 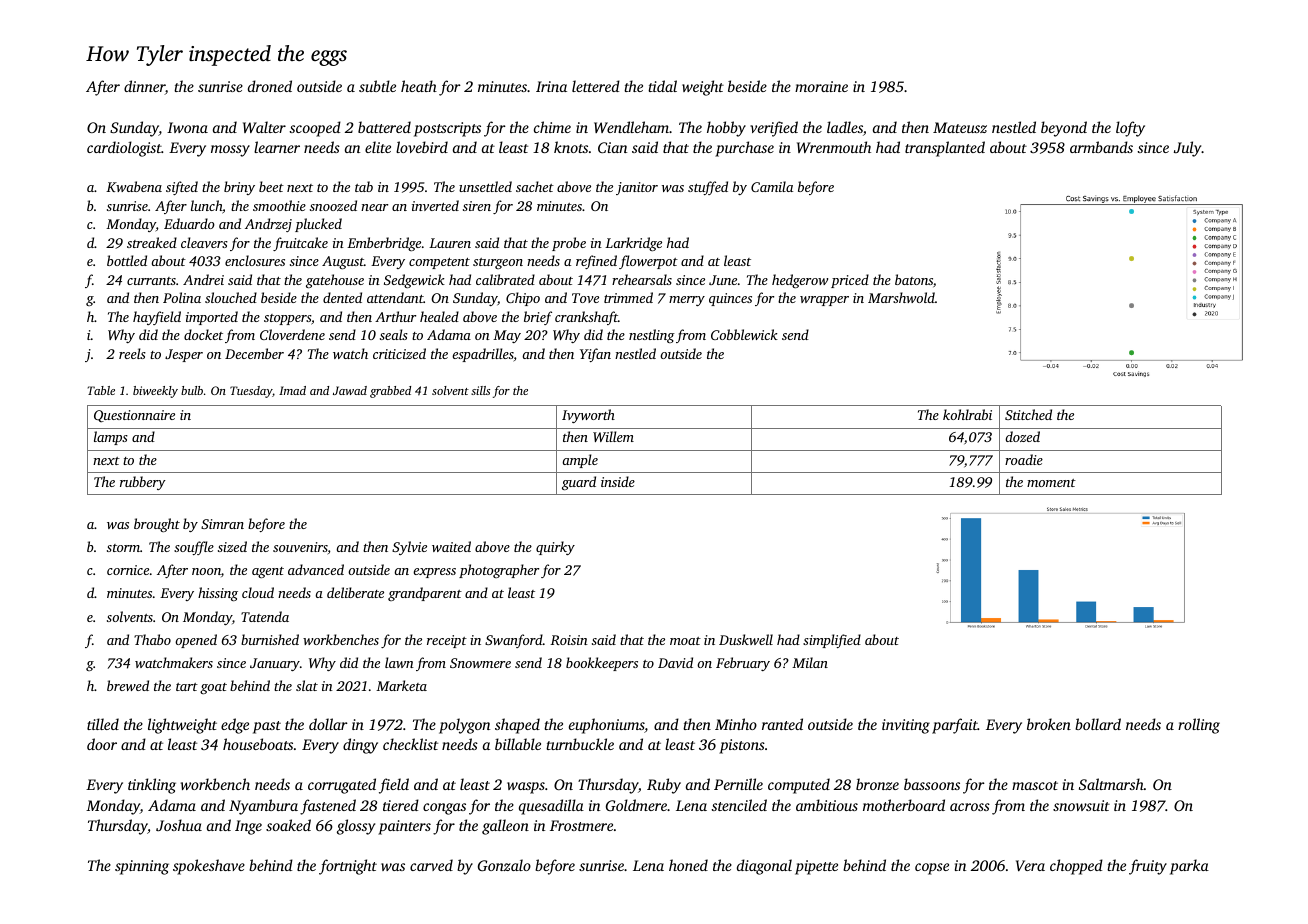 What do you see at coordinates (664, 786) in the document?
I see `Ruby` at bounding box center [664, 786].
